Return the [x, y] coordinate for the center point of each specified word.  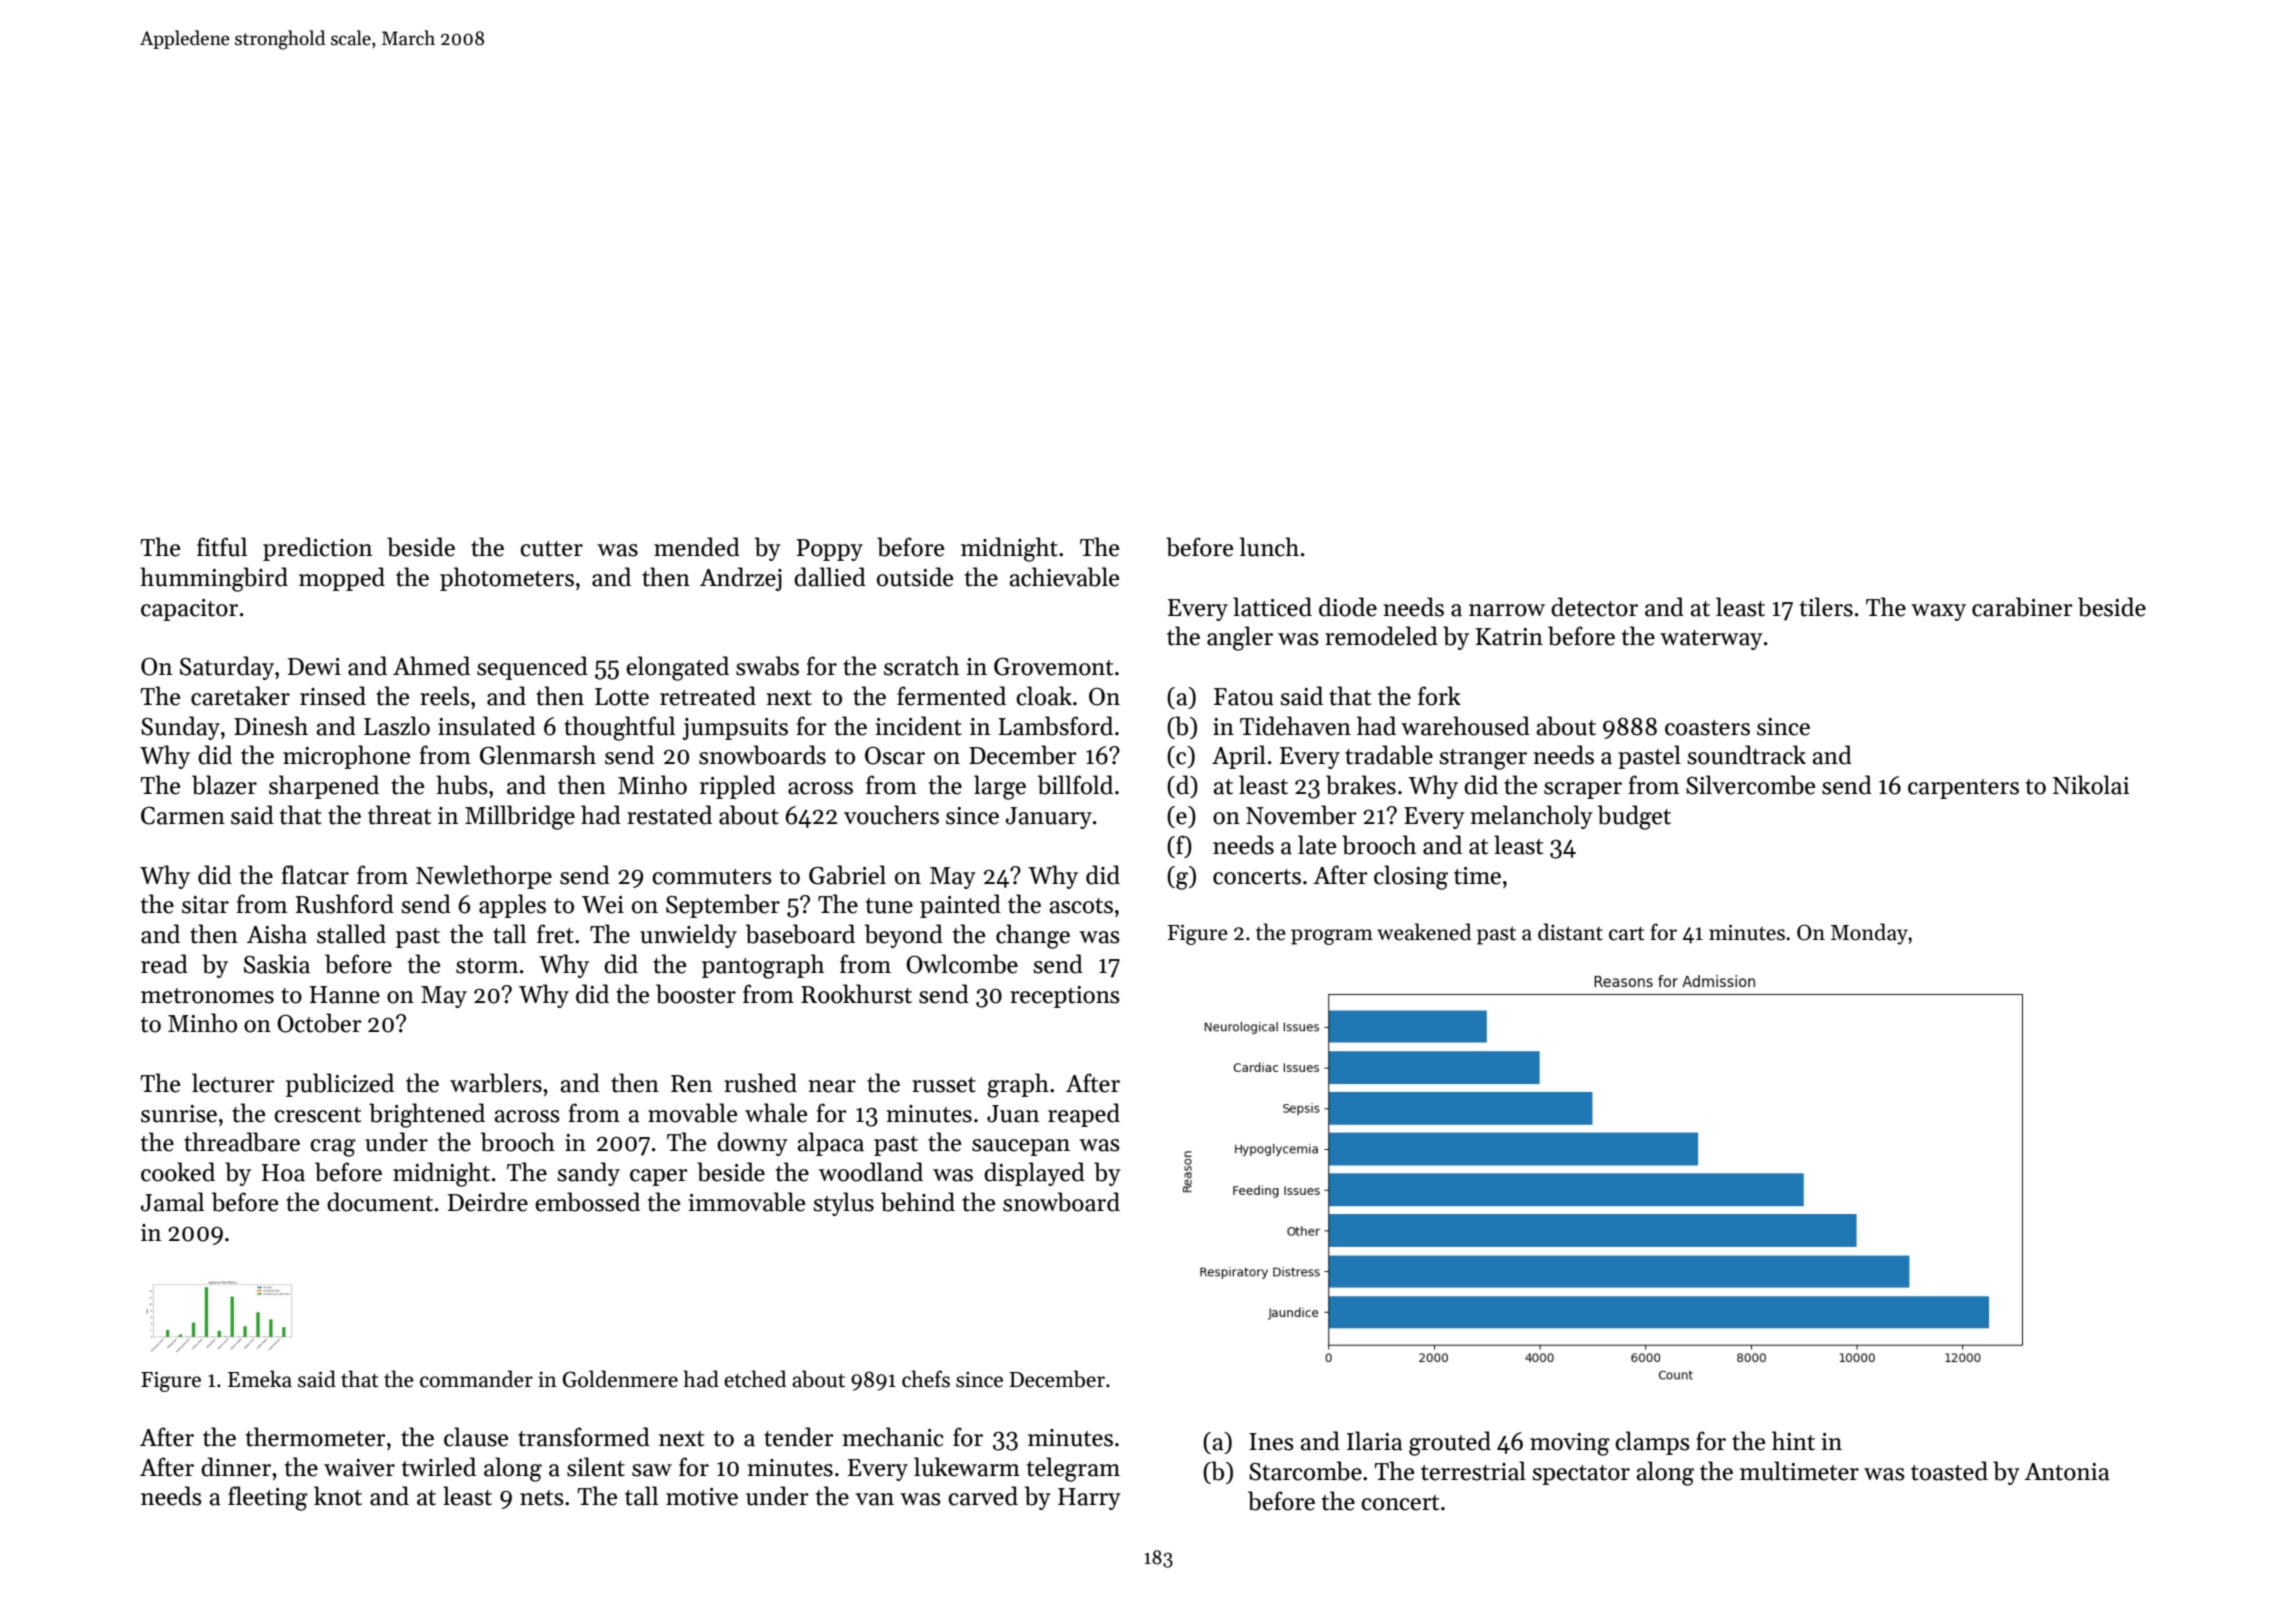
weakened [1424, 932]
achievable [1064, 577]
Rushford [345, 904]
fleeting [268, 1498]
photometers [507, 579]
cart [1626, 933]
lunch [1269, 547]
